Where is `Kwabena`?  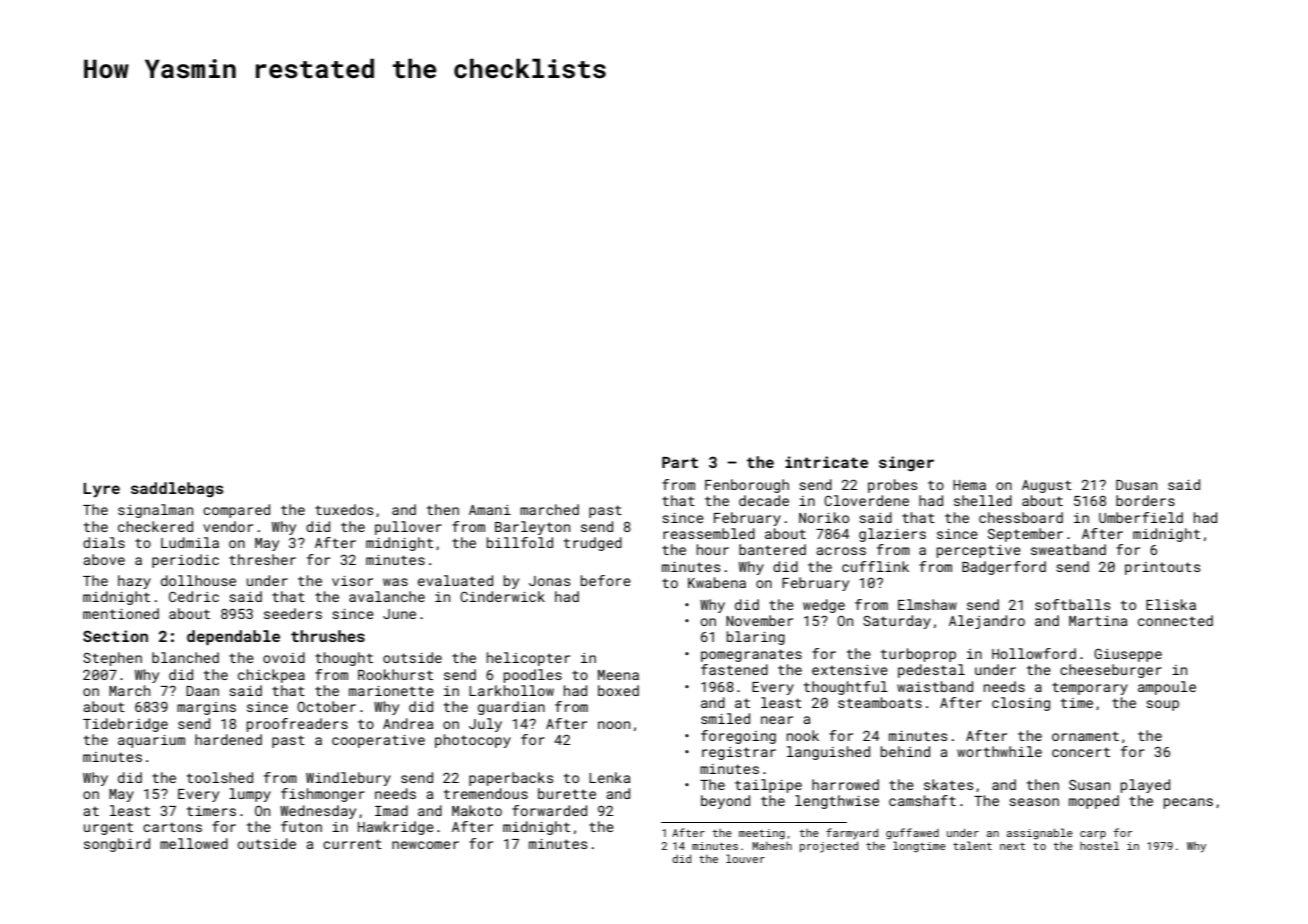
Kwabena is located at coordinates (717, 582).
